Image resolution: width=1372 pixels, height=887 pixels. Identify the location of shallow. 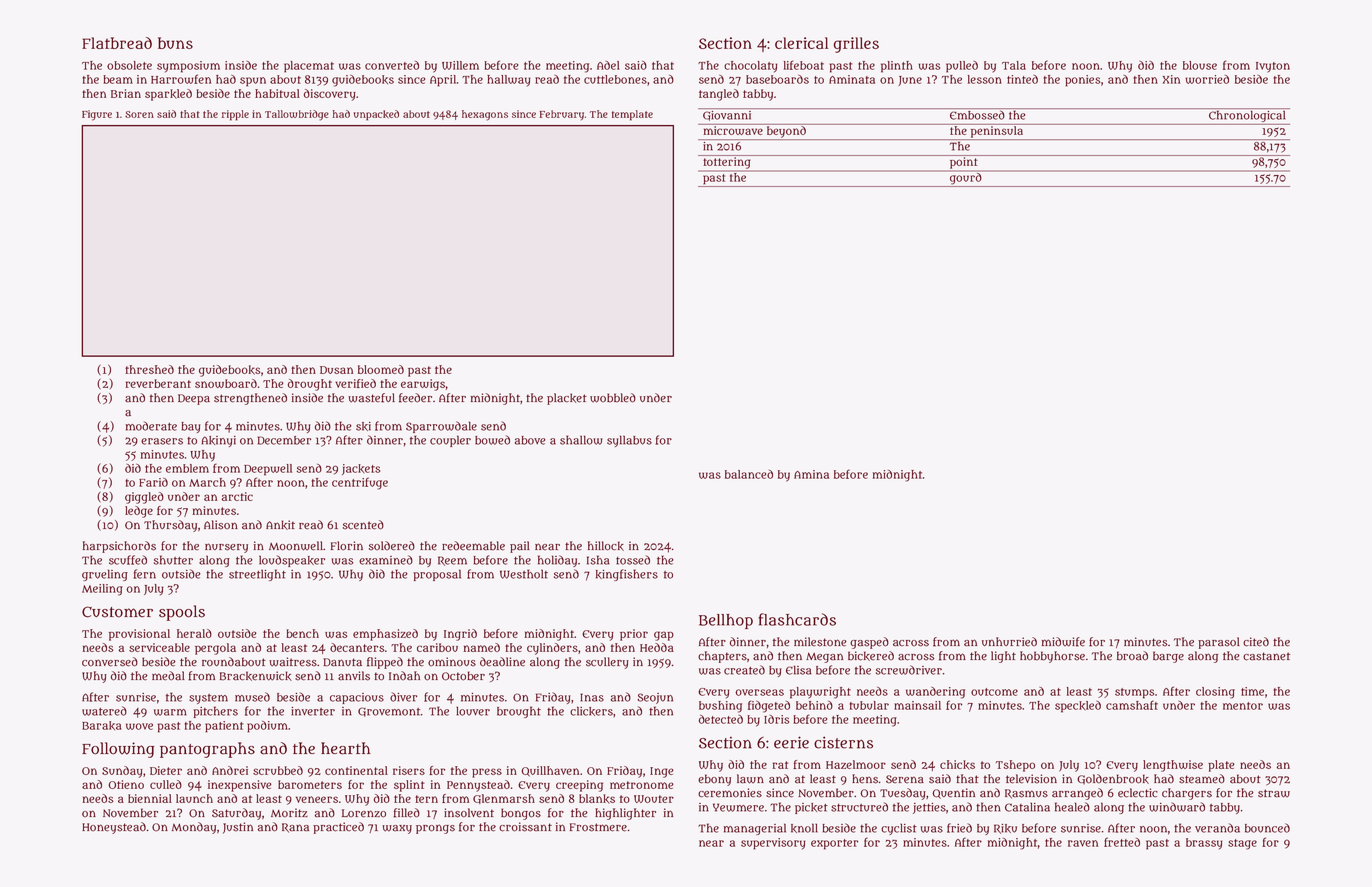
(581, 440).
